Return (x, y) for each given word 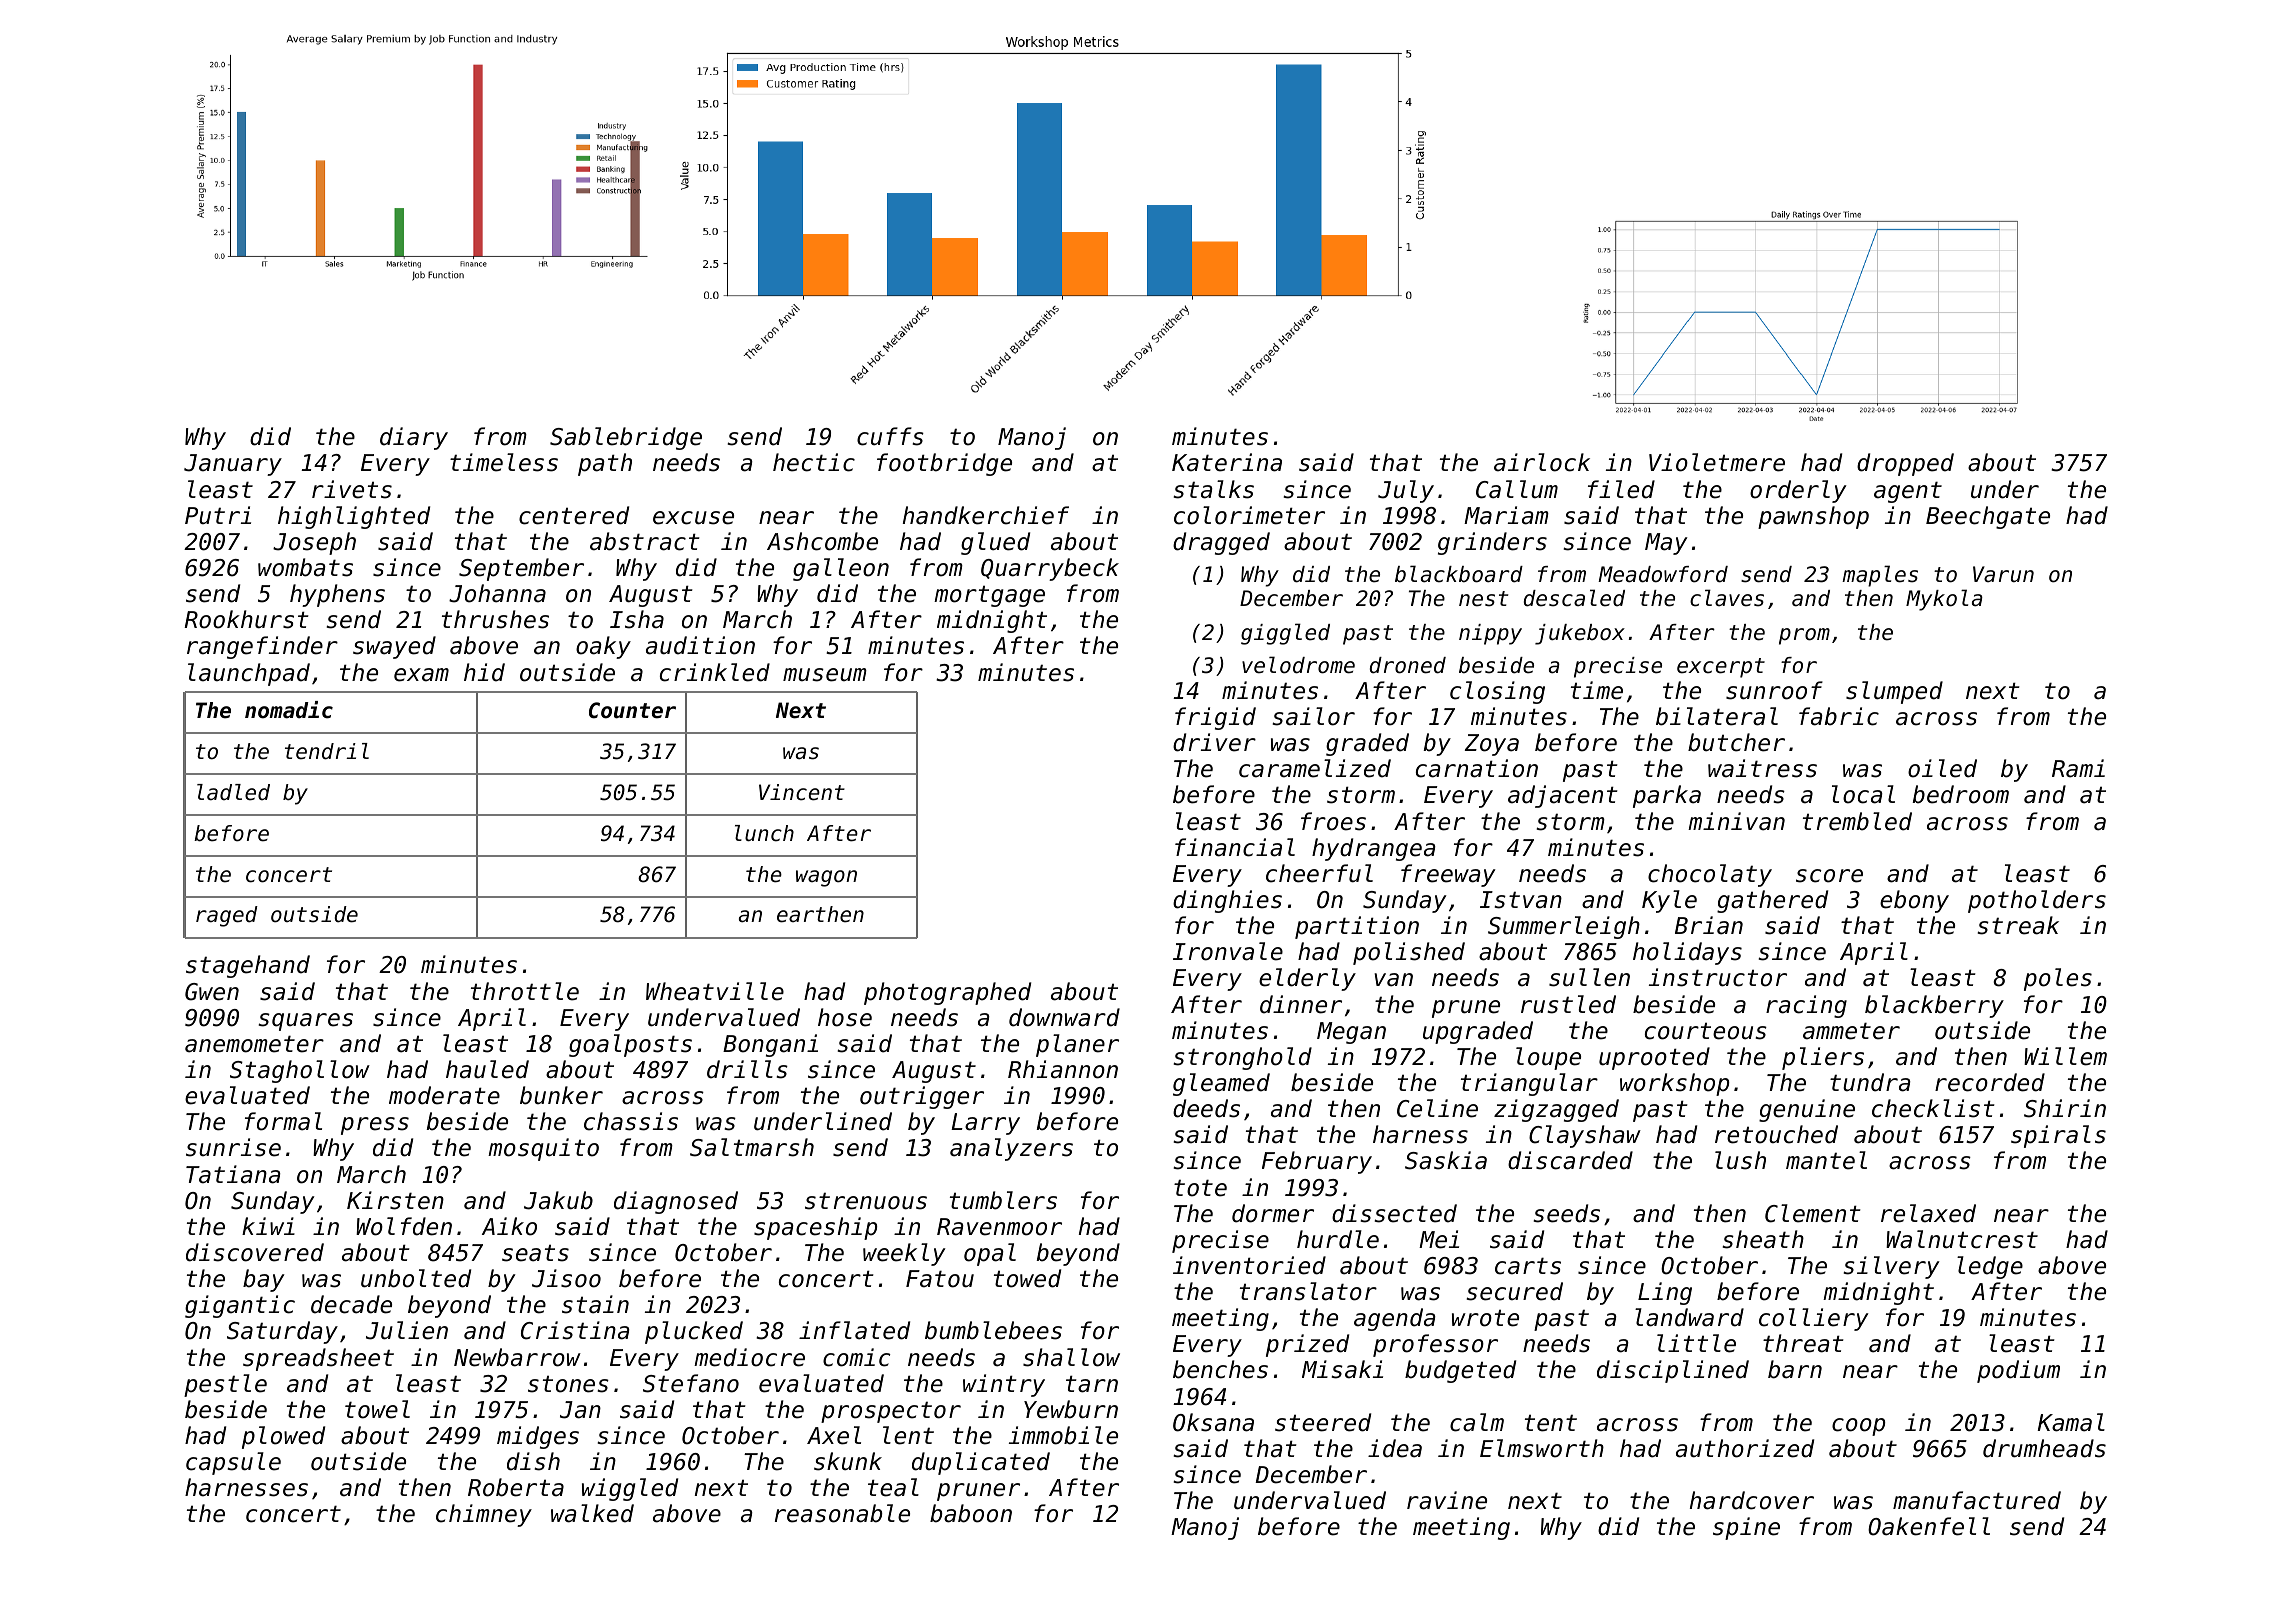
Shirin (2065, 1108)
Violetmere (1717, 462)
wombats (305, 567)
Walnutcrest (1962, 1239)
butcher (1736, 742)
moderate (444, 1095)
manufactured (1977, 1500)
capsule (233, 1463)
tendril (327, 751)
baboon (971, 1513)
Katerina (1227, 462)
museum (825, 675)
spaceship (815, 1228)
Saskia (1446, 1160)
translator (1308, 1291)
